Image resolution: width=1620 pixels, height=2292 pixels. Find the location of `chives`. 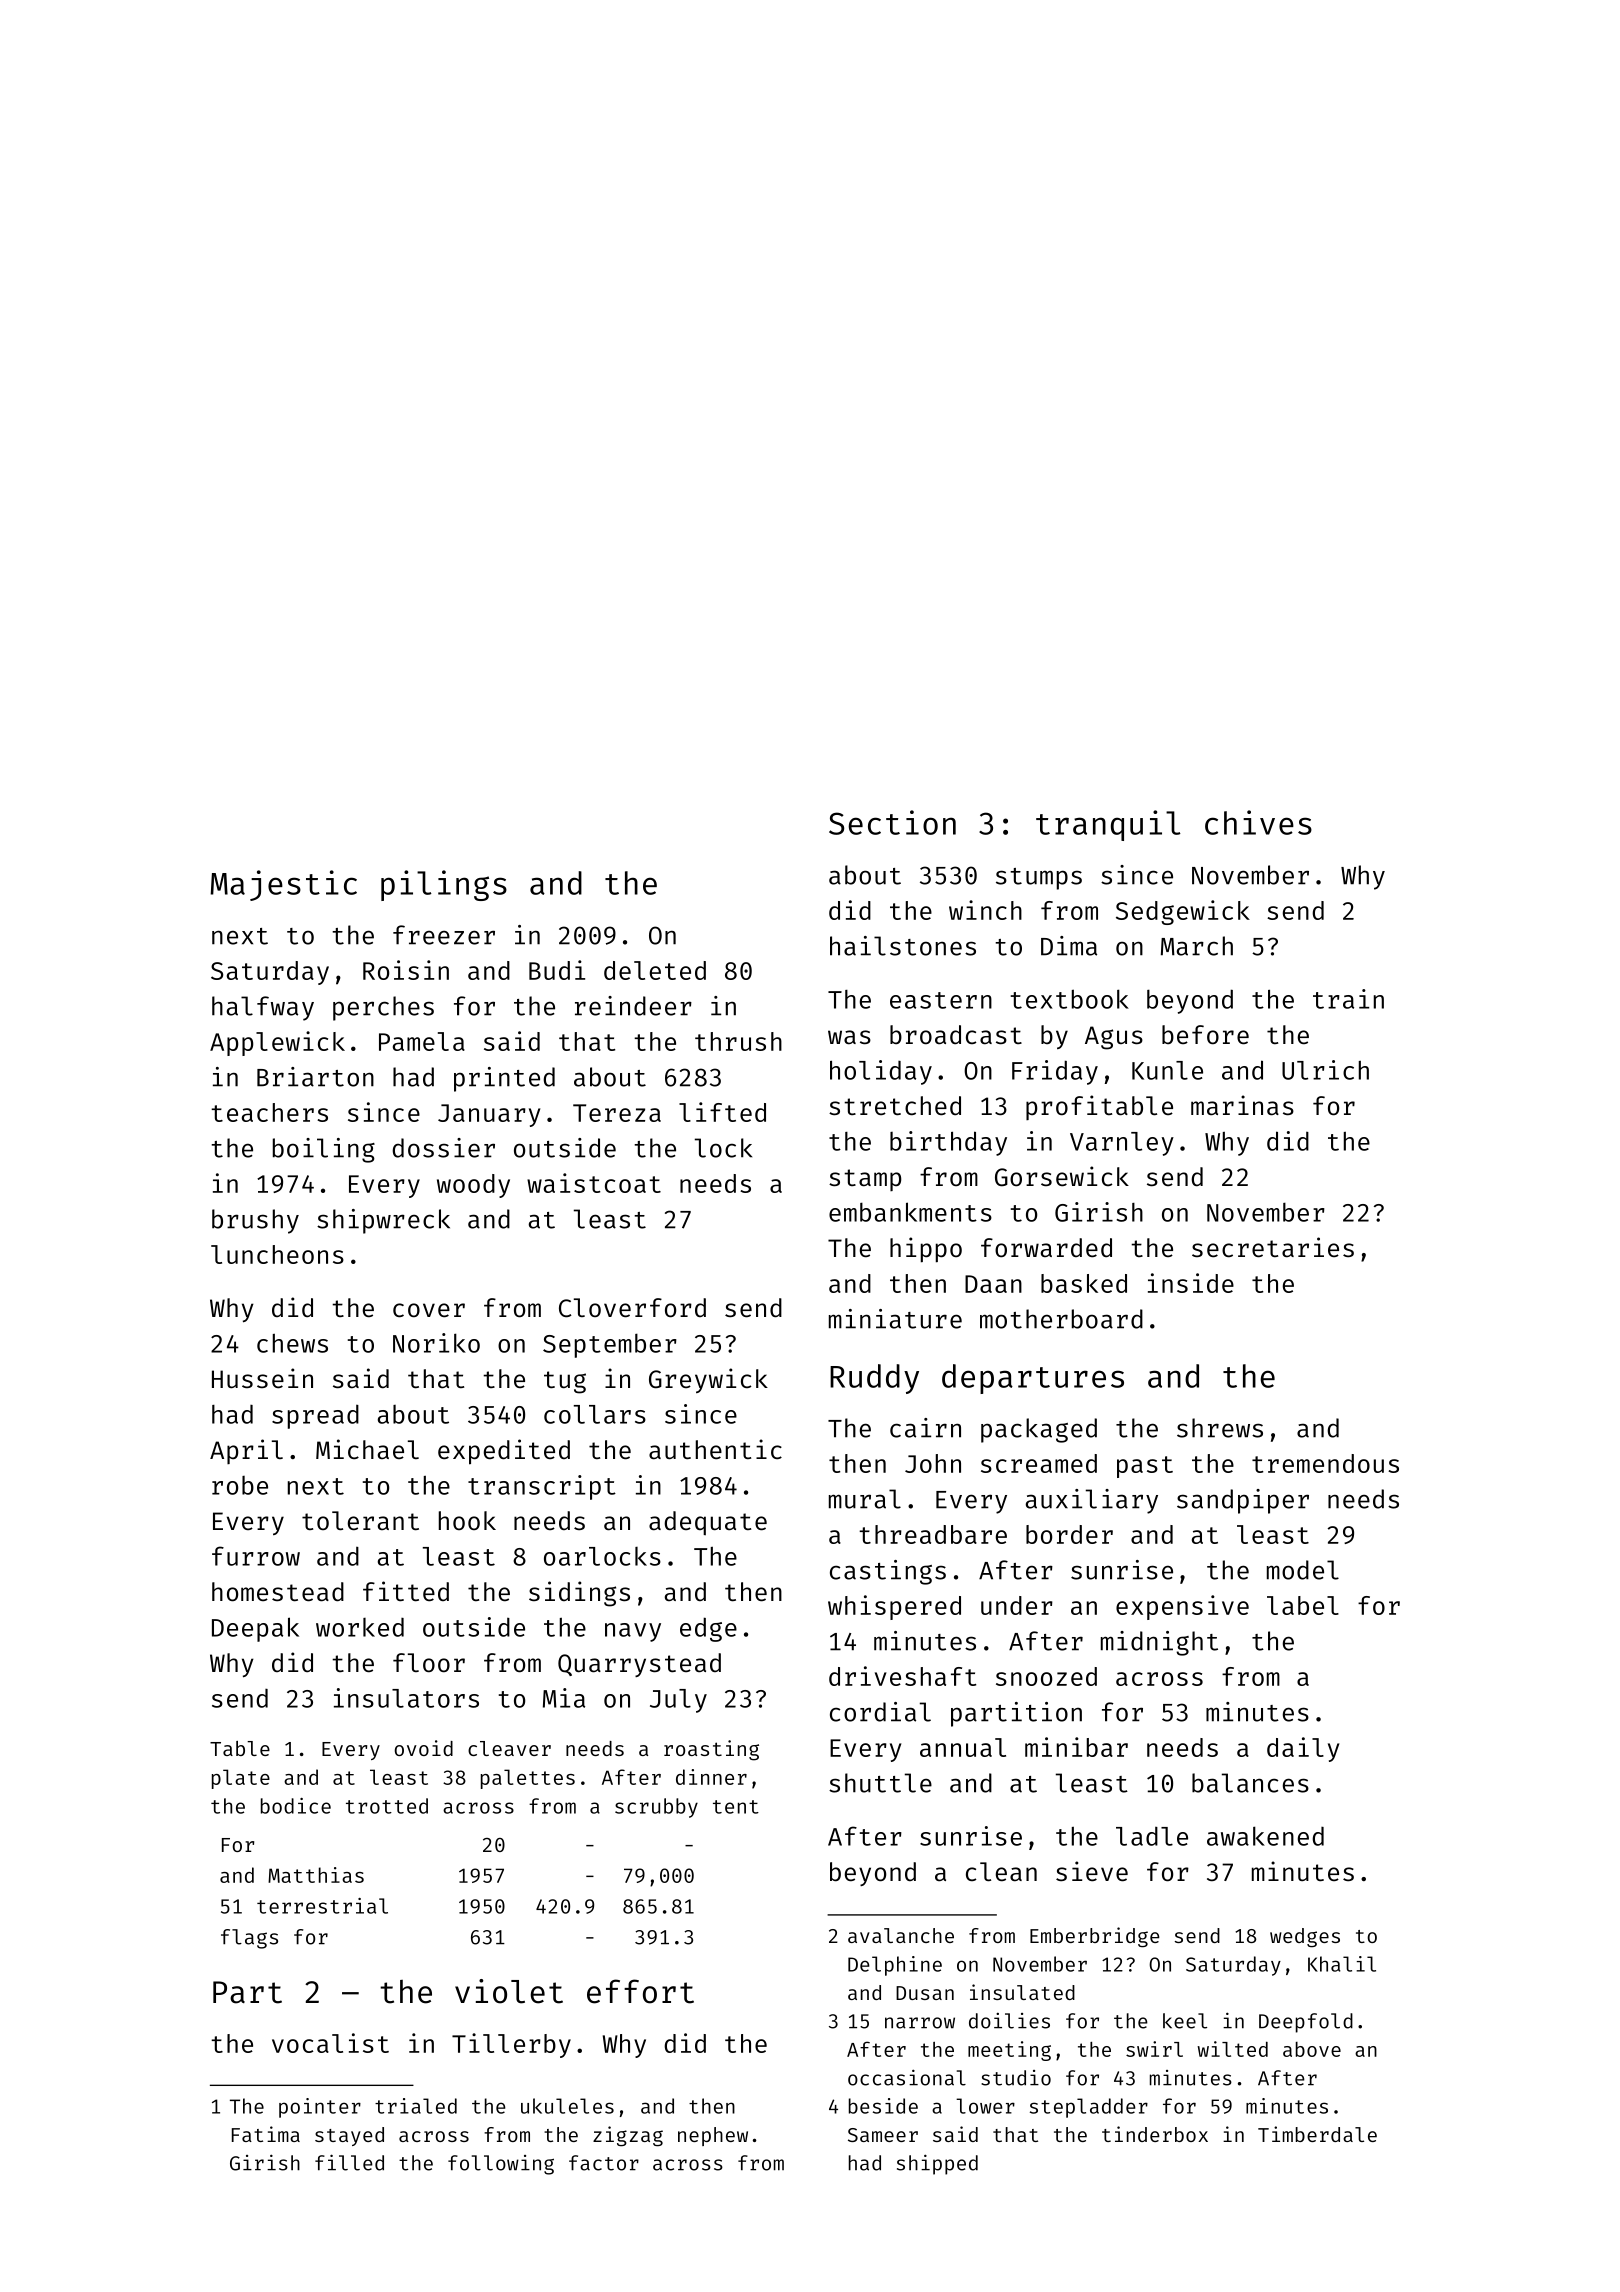

chives is located at coordinates (1258, 822).
